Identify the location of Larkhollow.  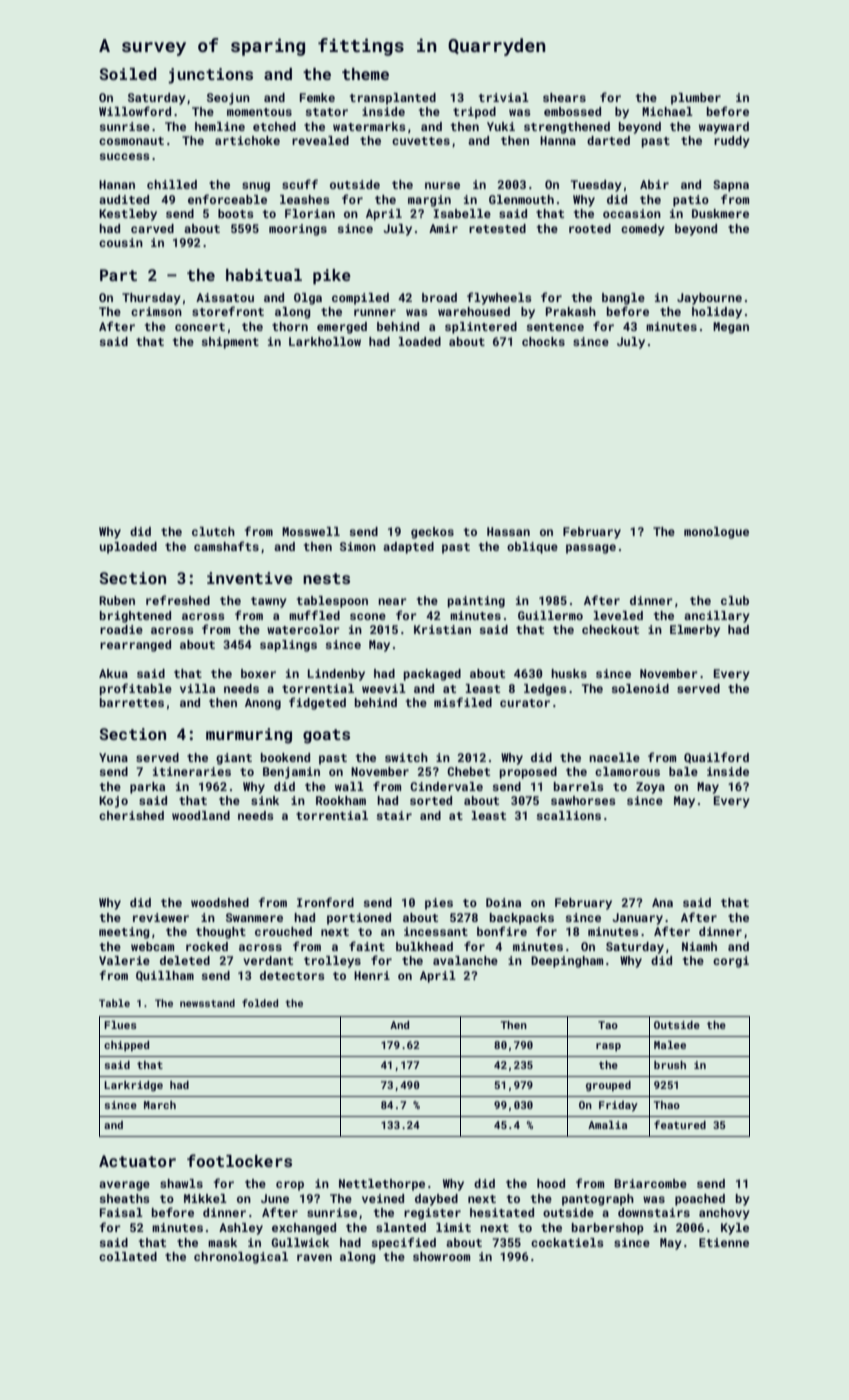
(325, 341).
